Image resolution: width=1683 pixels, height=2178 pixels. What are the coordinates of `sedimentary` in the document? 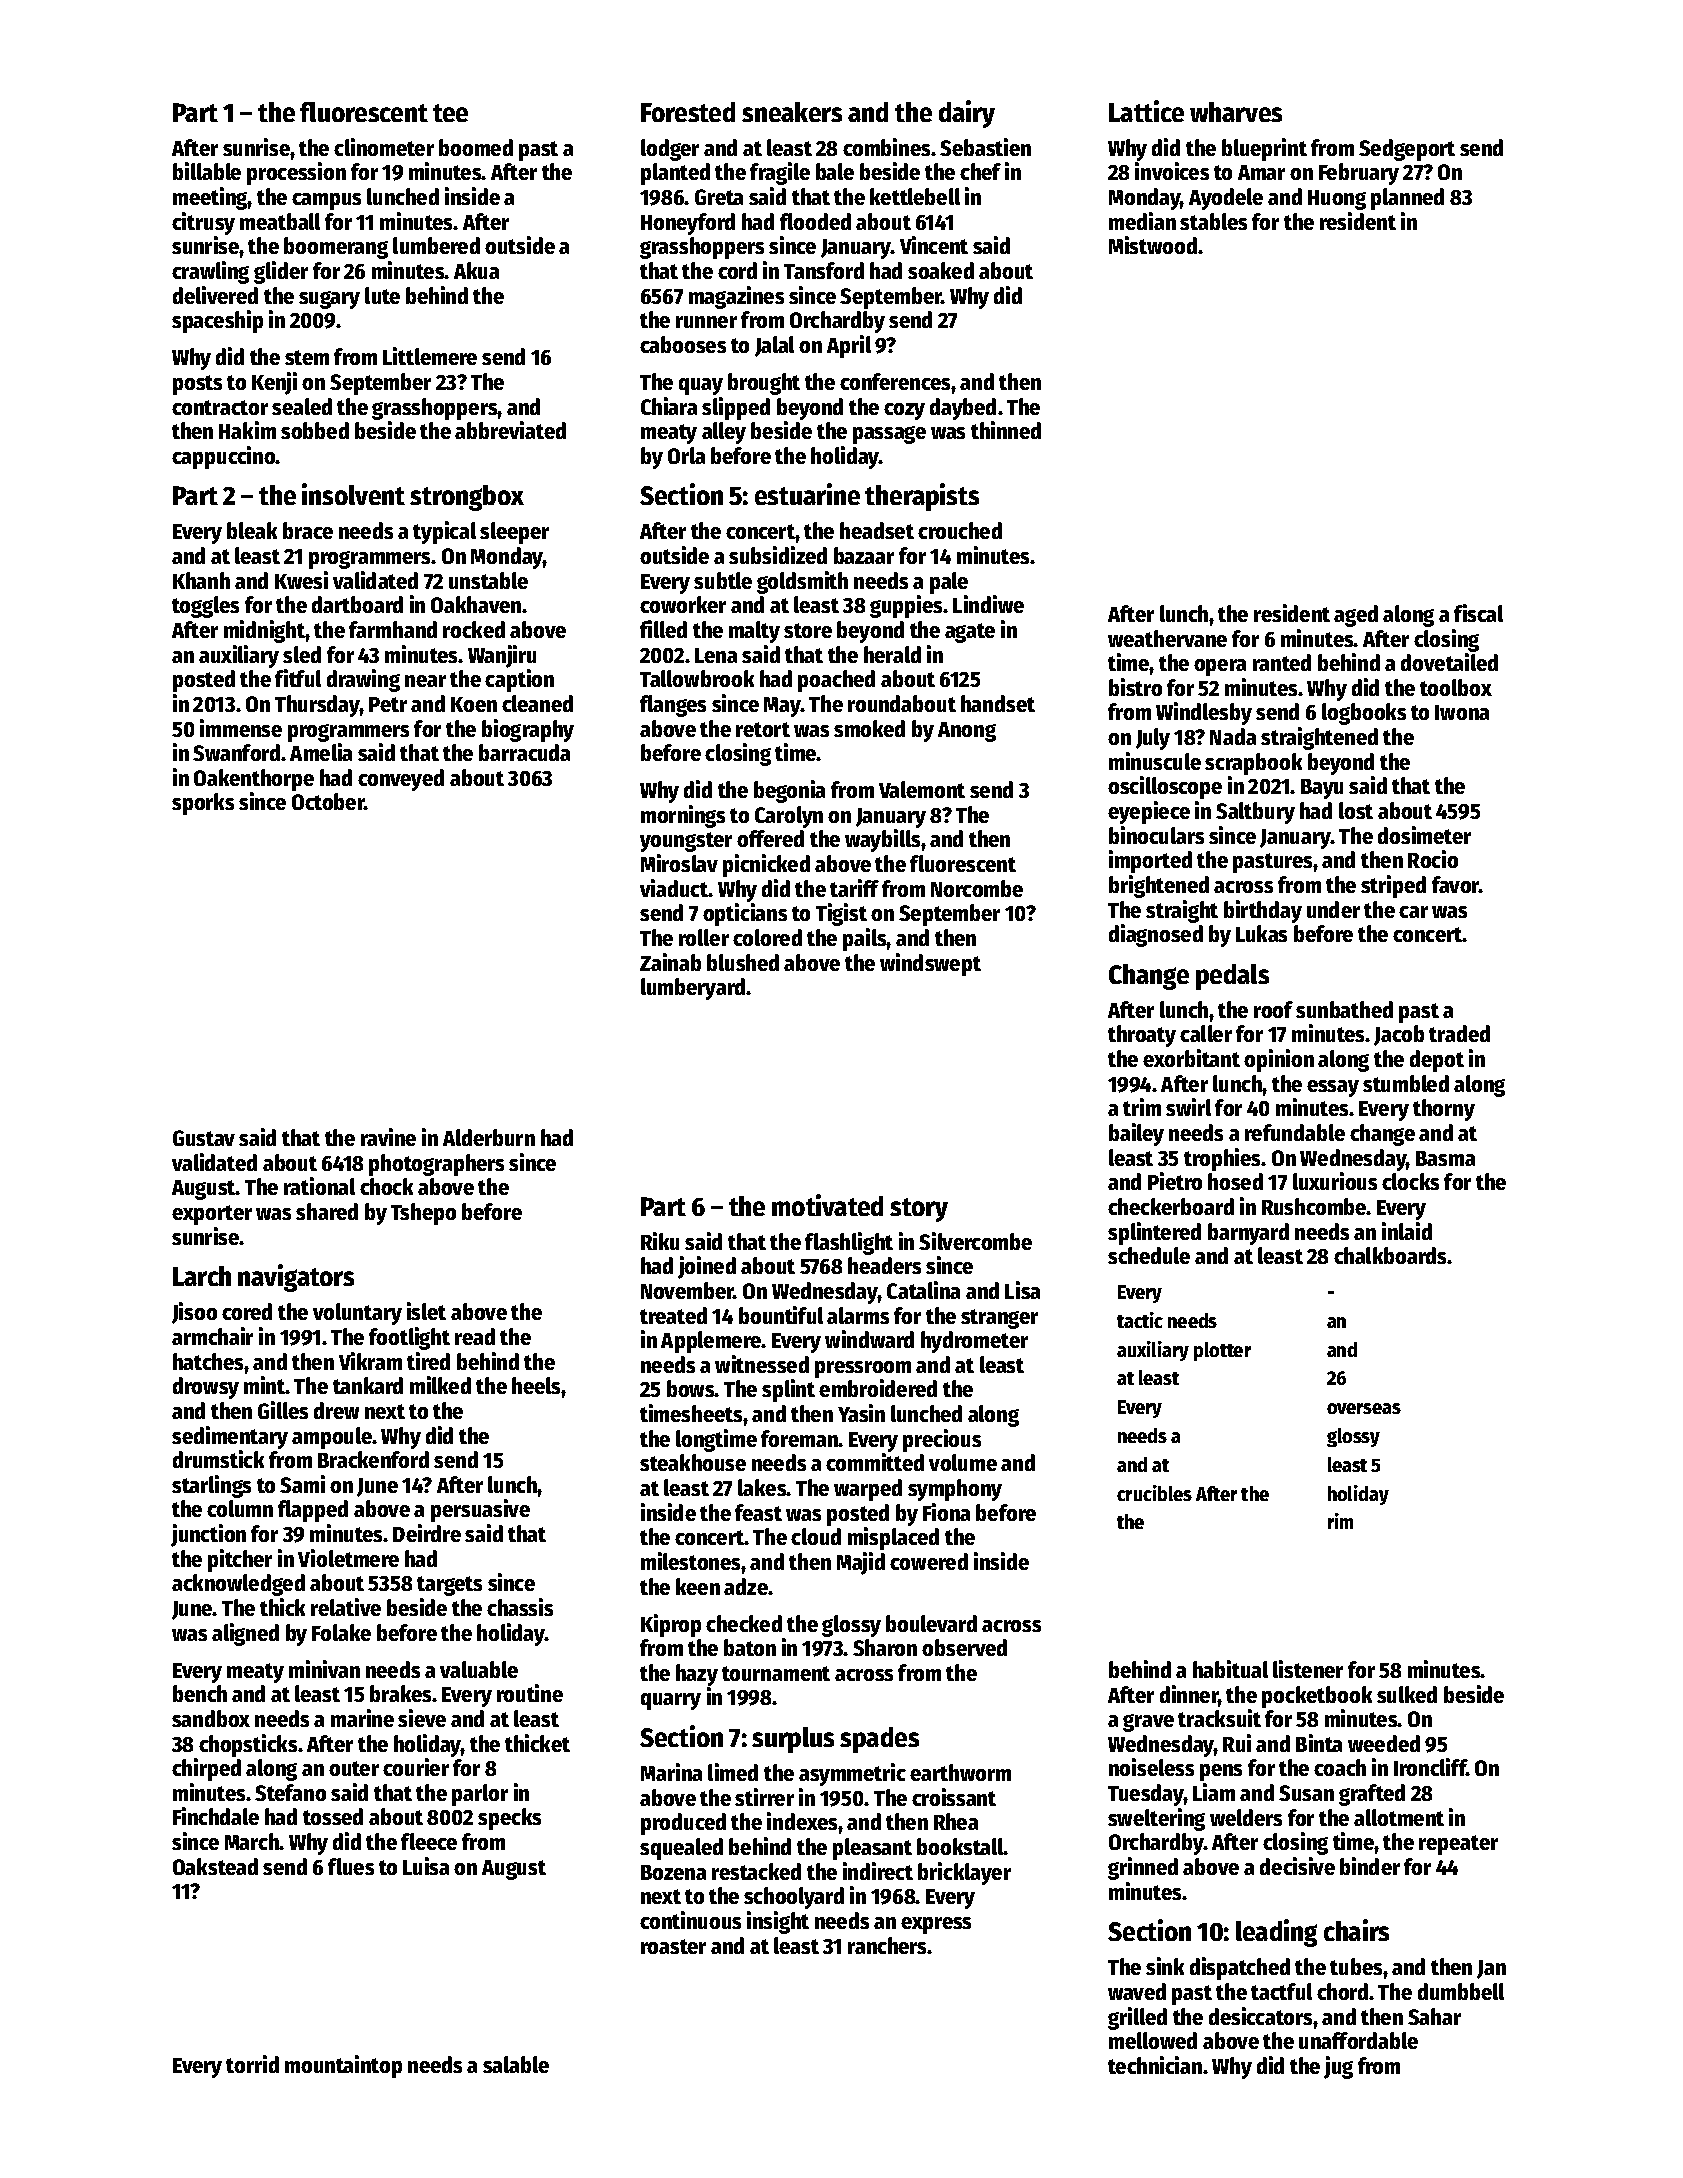 It's located at (230, 1437).
